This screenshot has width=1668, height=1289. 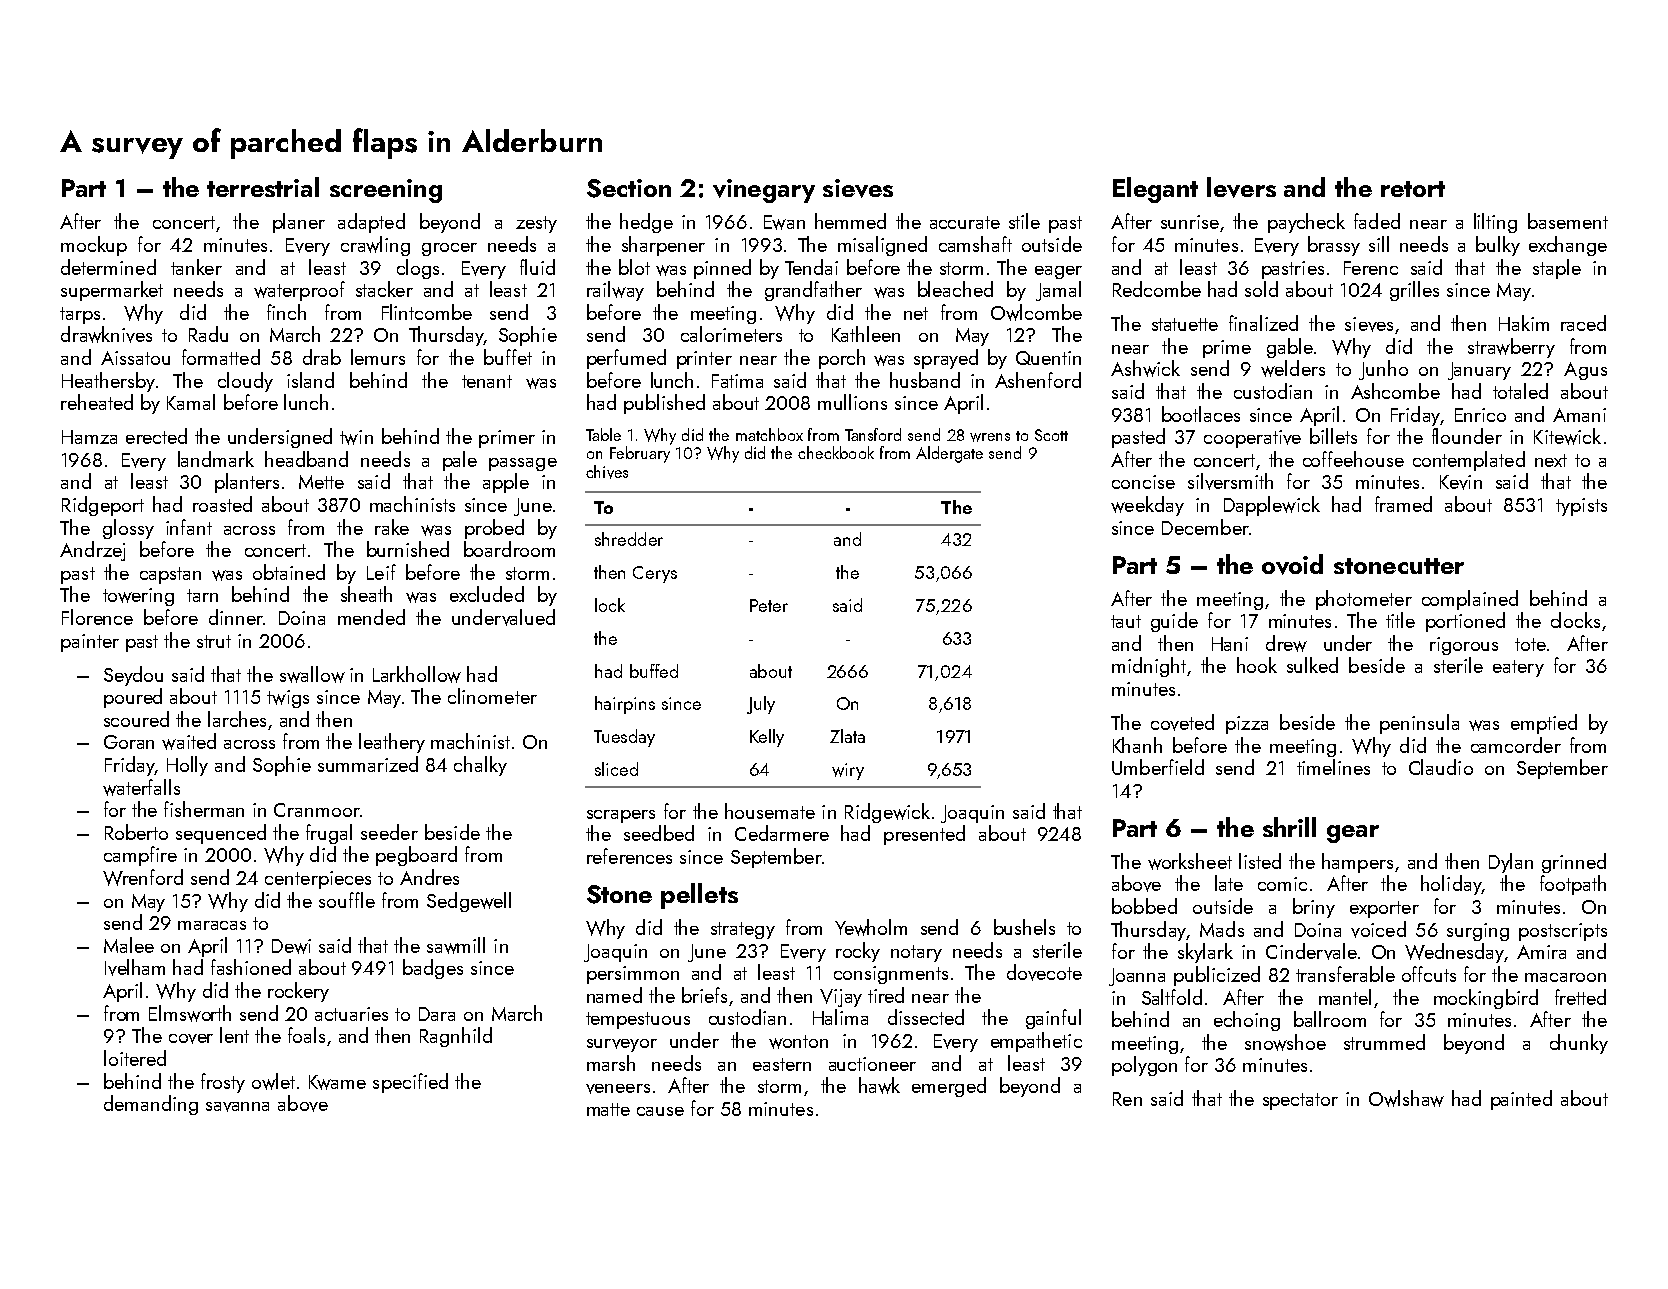 What do you see at coordinates (143, 877) in the screenshot?
I see `Wrenford` at bounding box center [143, 877].
